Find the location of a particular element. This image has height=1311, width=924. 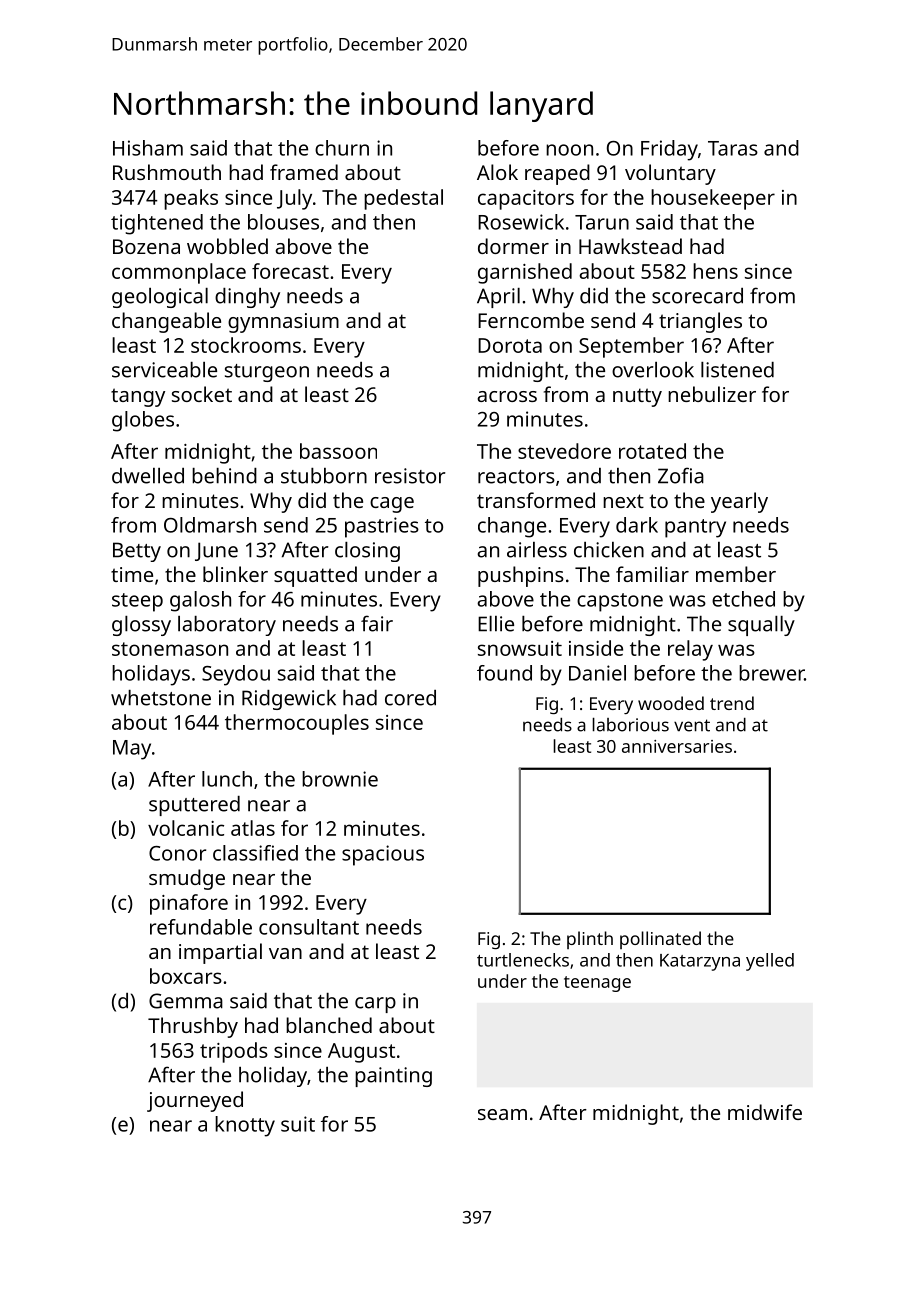

socket is located at coordinates (202, 394).
